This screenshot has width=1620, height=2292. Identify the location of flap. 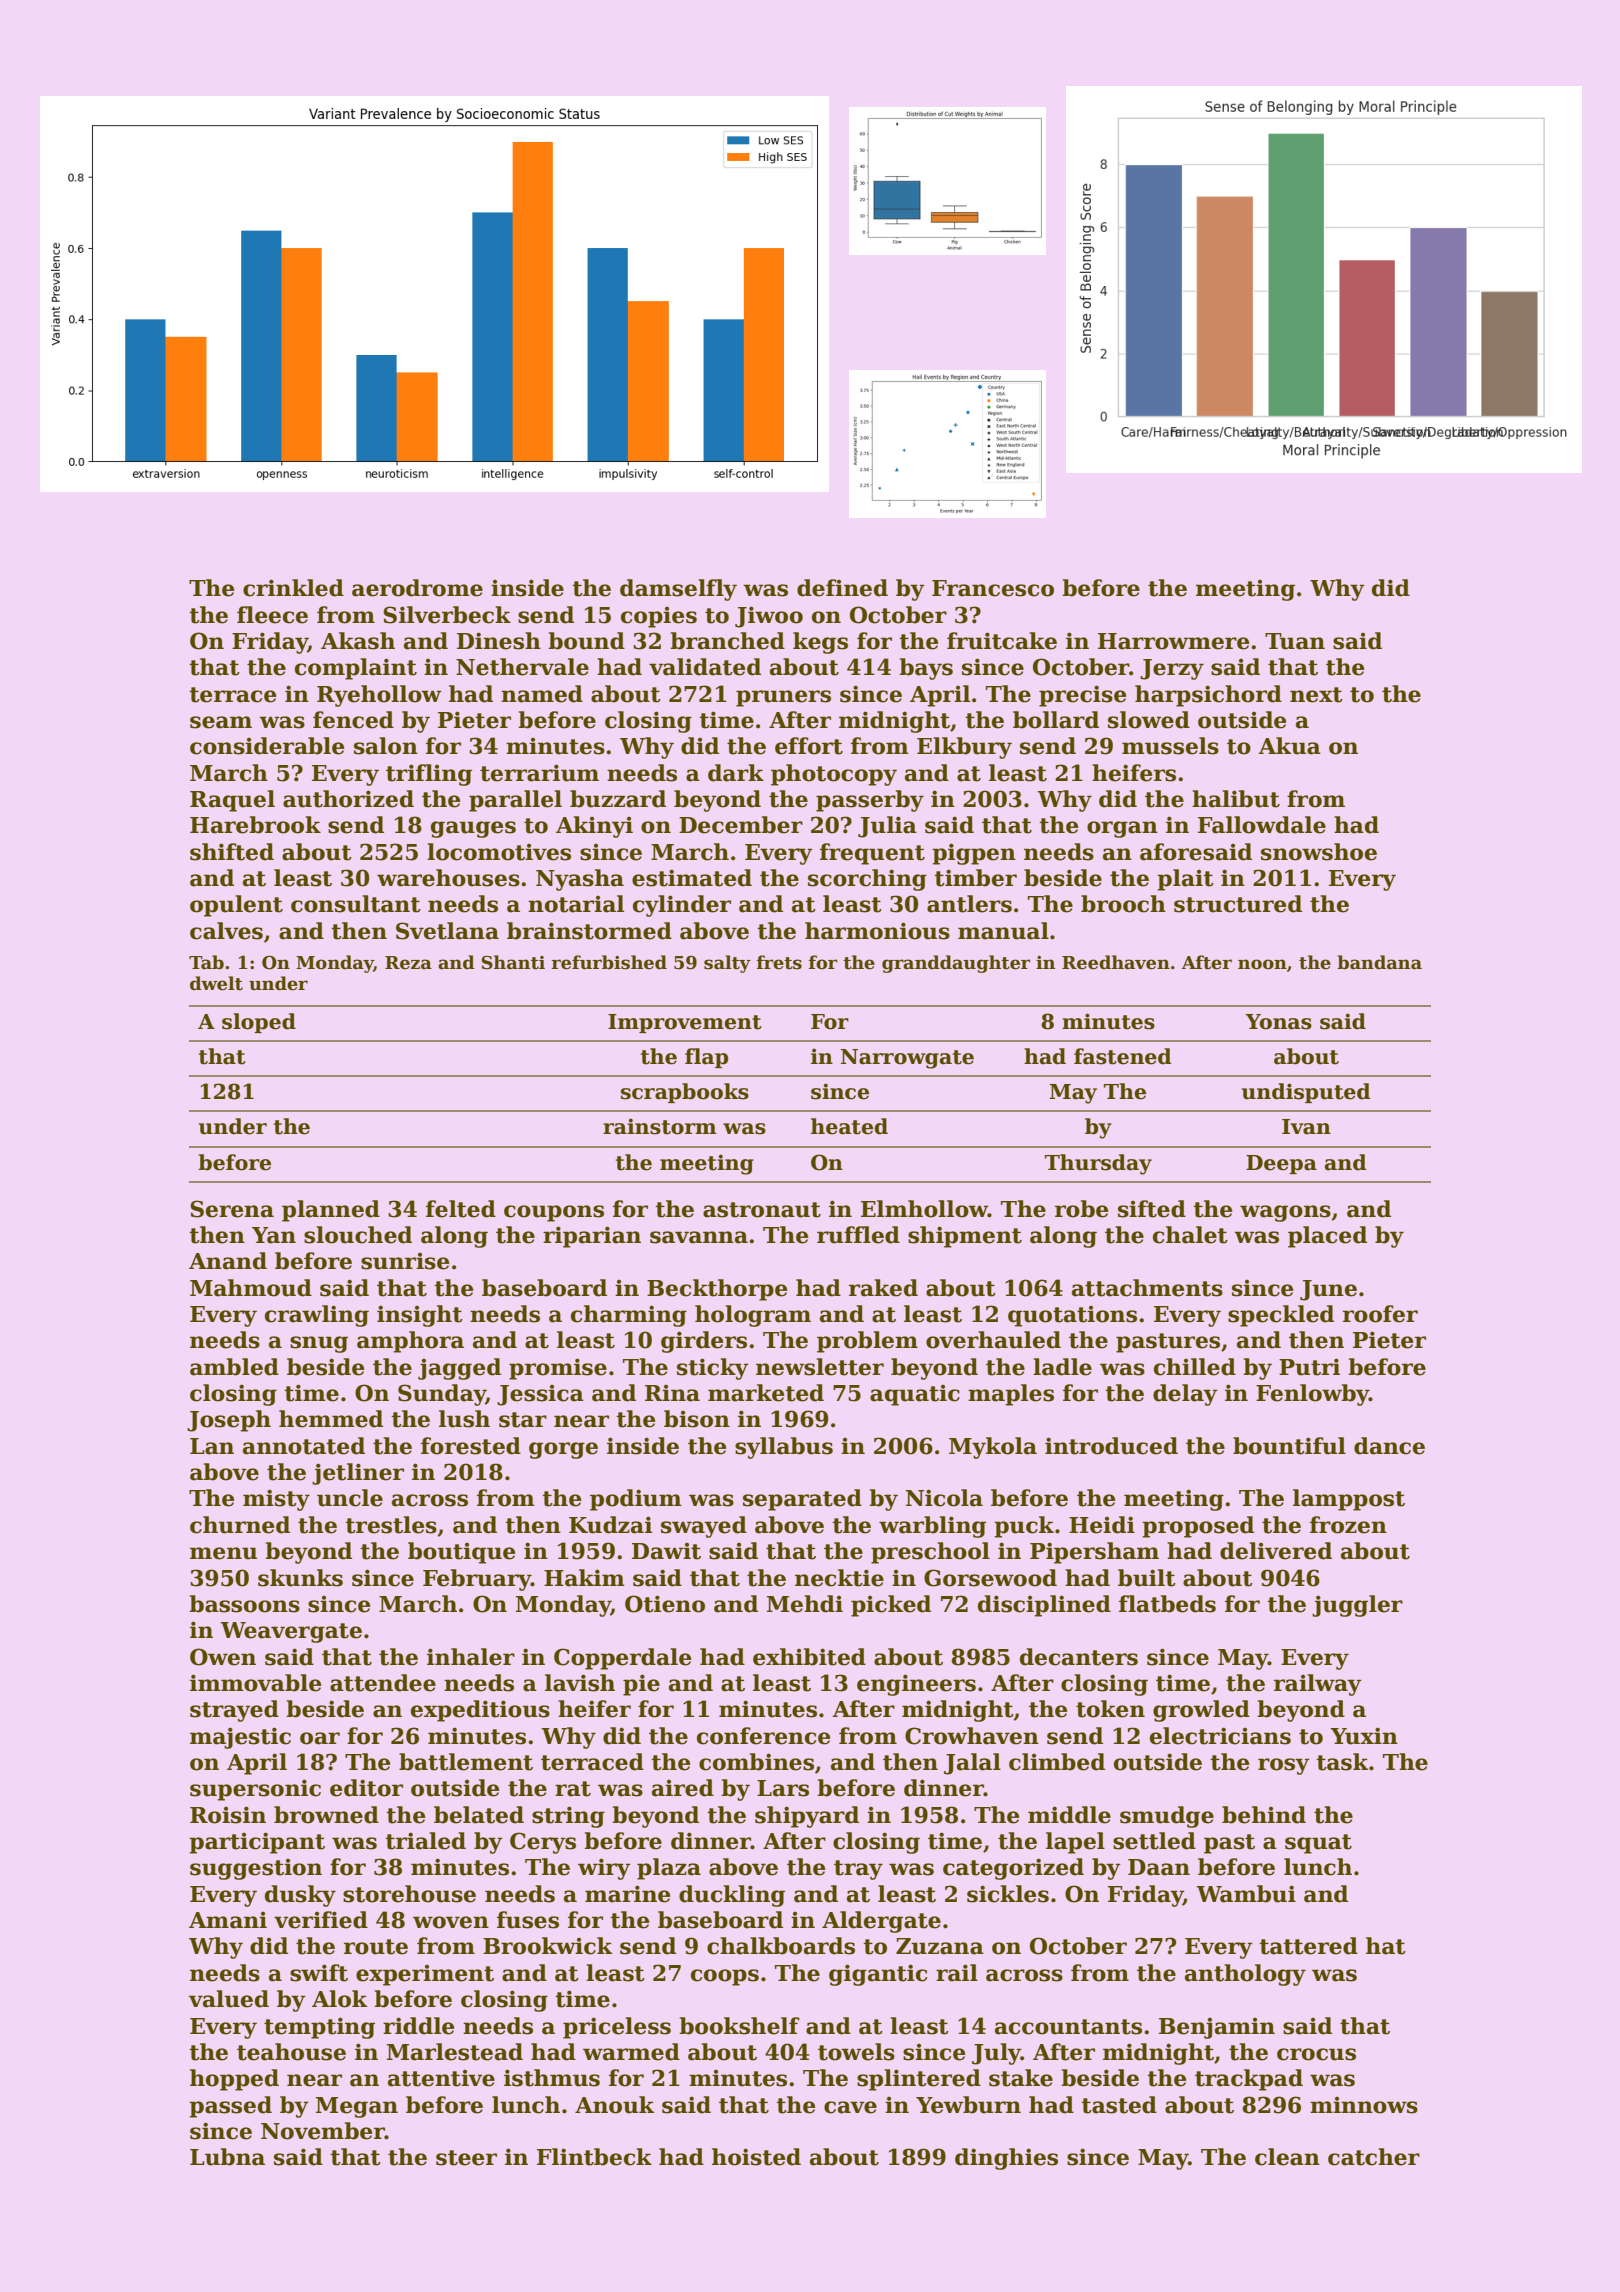
(706, 1058).
